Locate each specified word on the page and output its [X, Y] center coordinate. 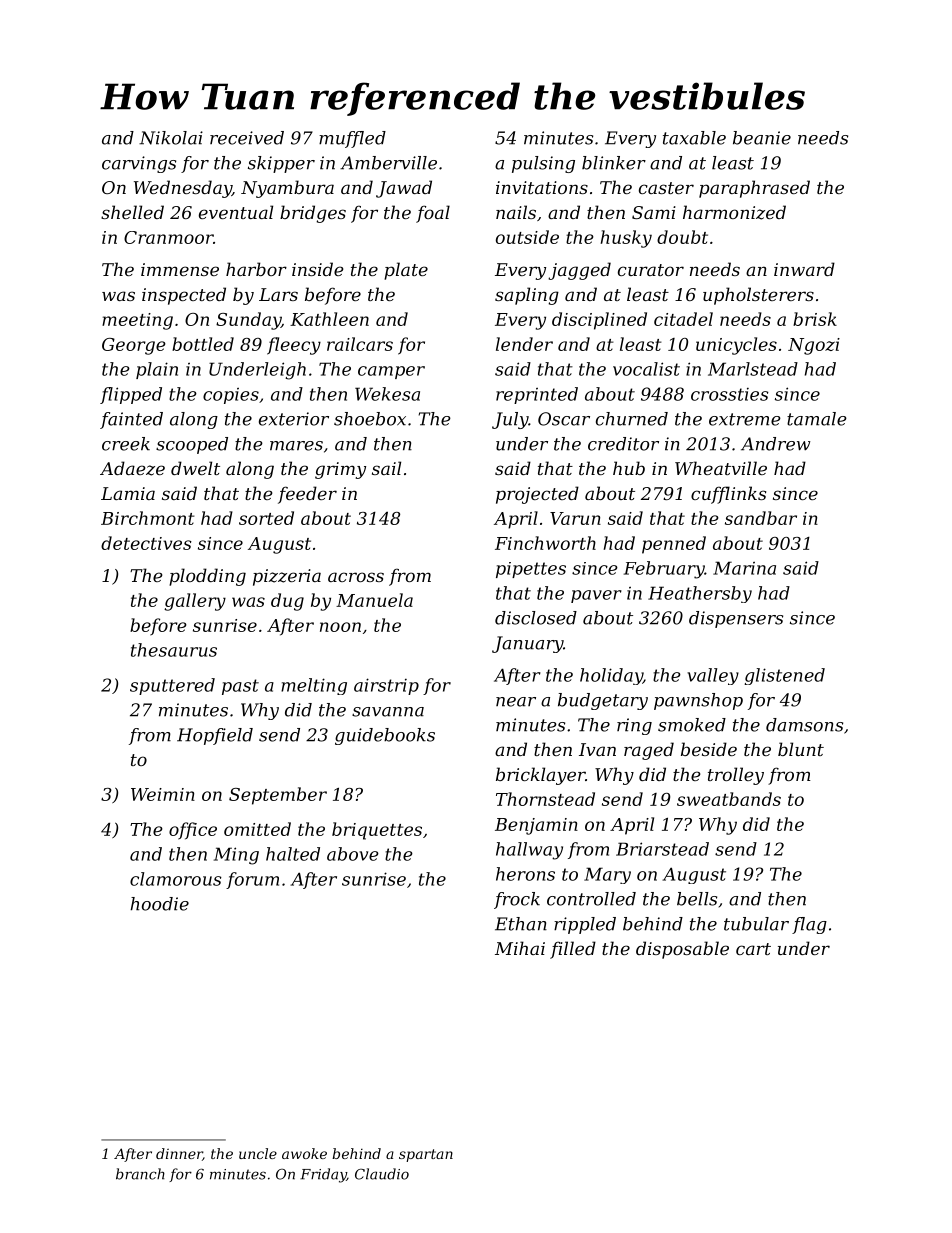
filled [573, 950]
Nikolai [171, 138]
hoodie [159, 904]
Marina [744, 568]
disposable [682, 950]
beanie [762, 138]
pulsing [543, 164]
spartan [426, 1155]
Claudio [382, 1174]
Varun [575, 518]
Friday [323, 1175]
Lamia [128, 493]
